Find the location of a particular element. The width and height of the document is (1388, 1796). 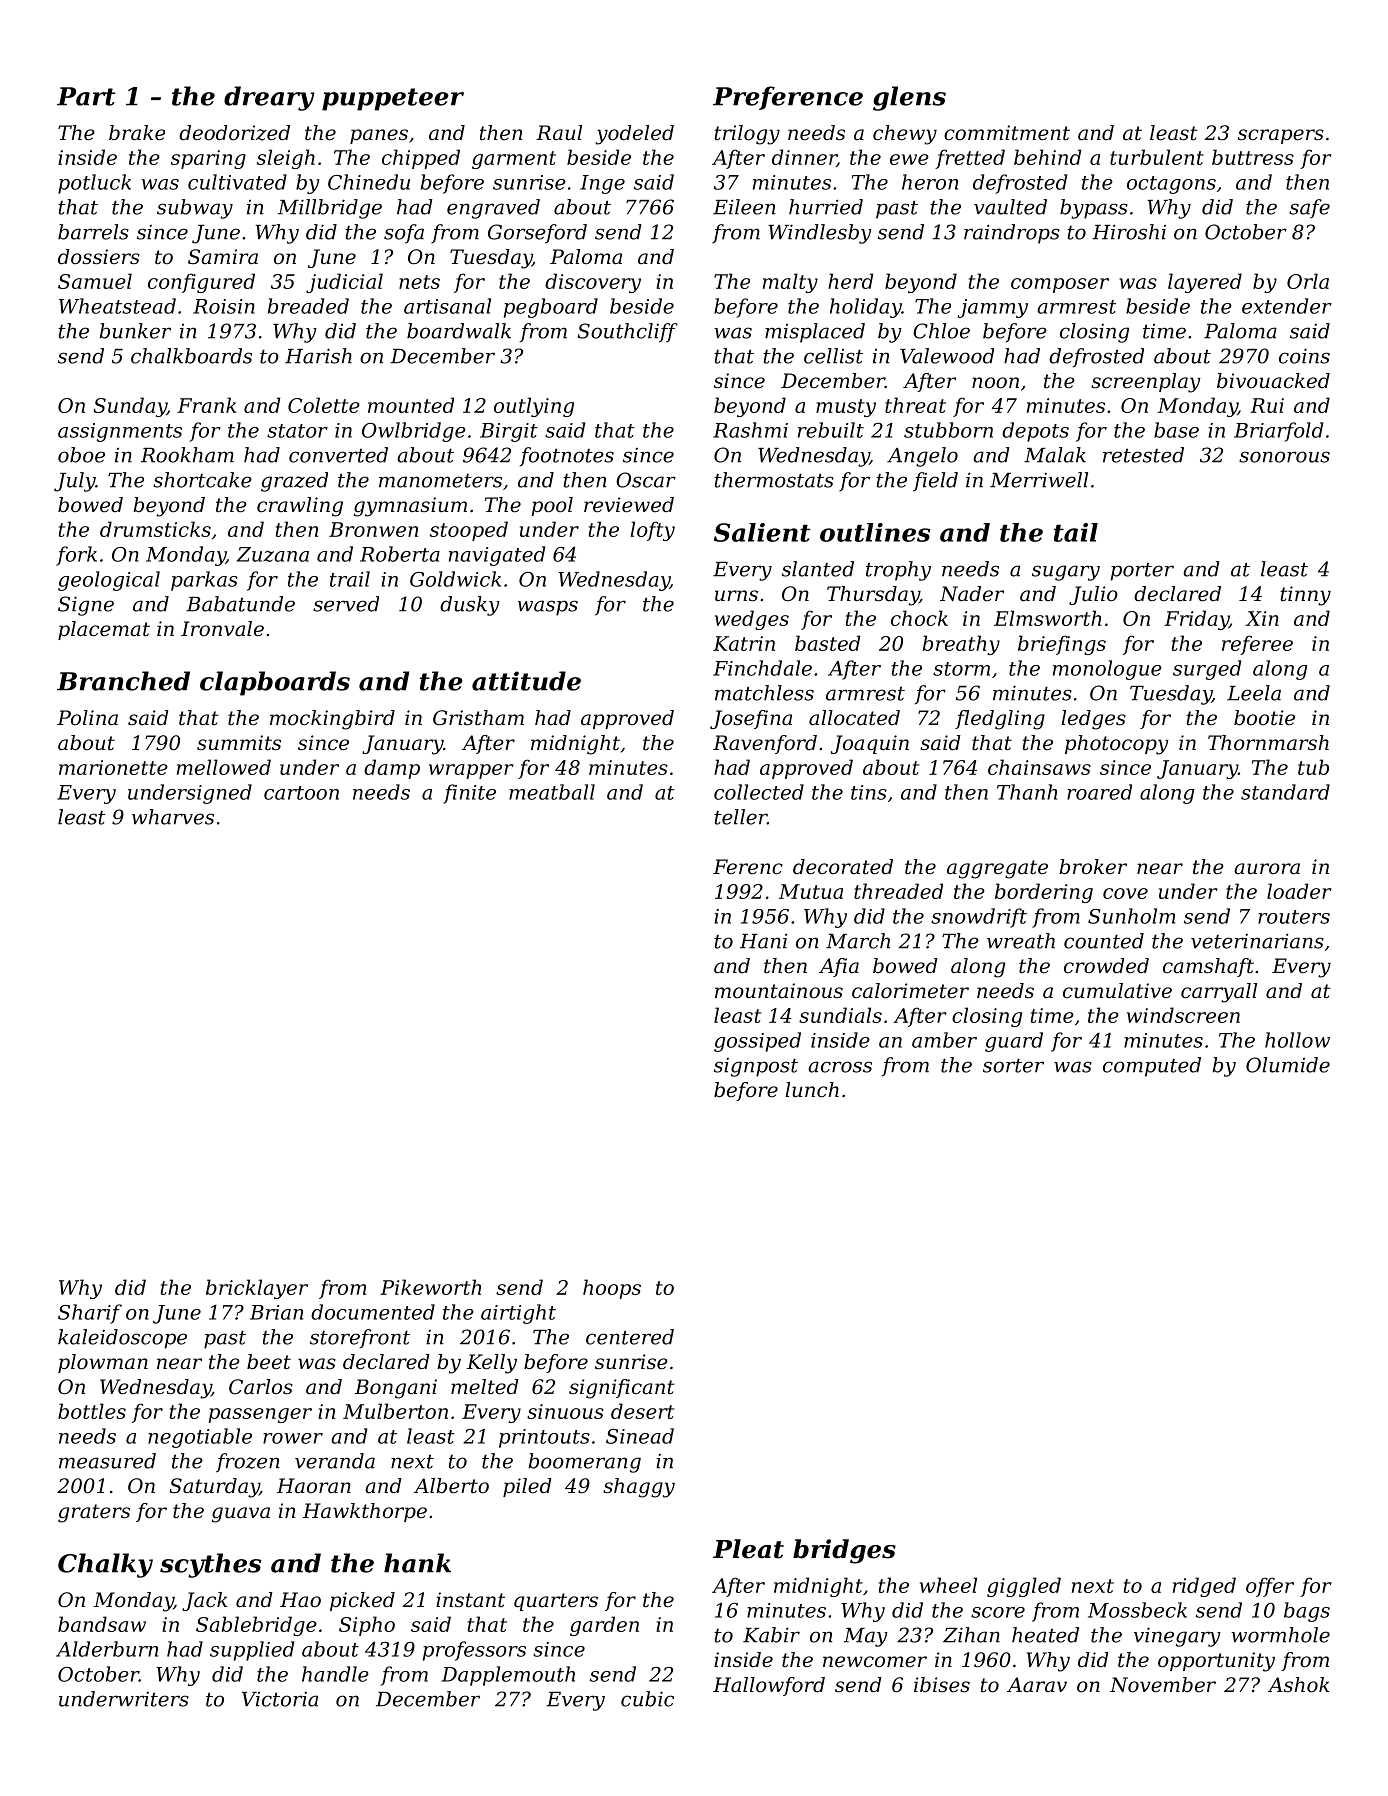

cartoon is located at coordinates (301, 793).
